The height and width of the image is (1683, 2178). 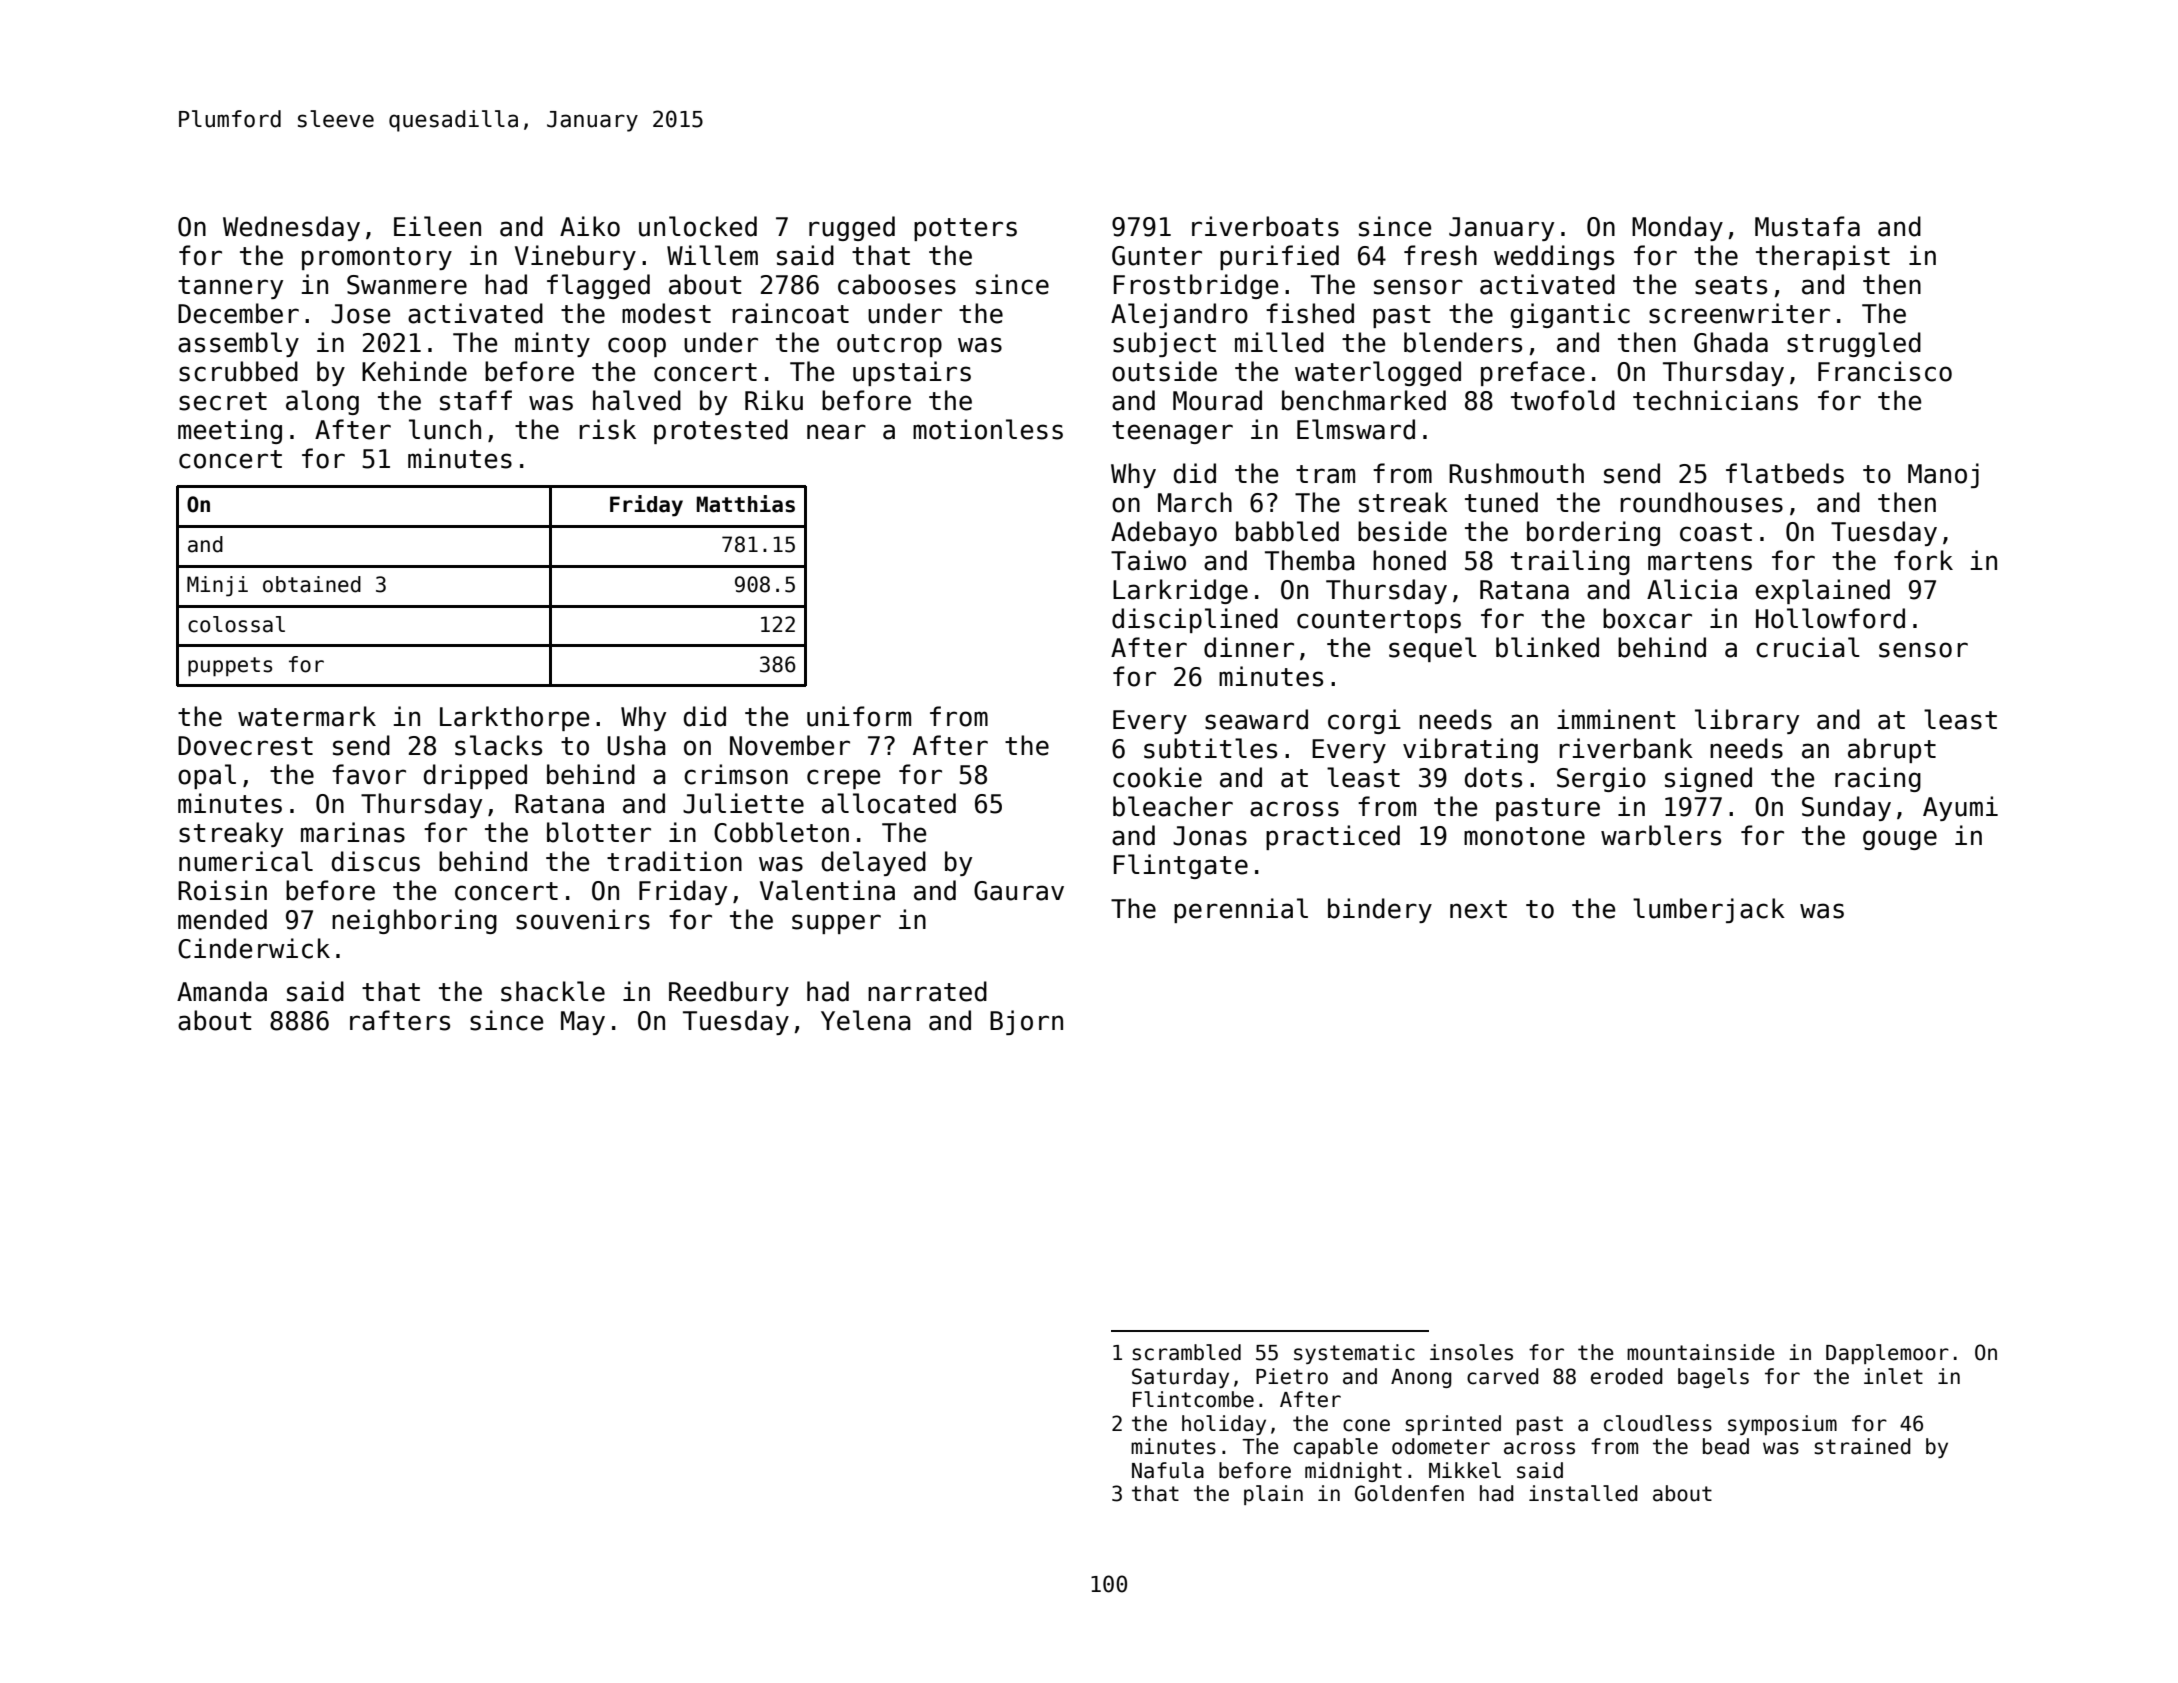 What do you see at coordinates (1256, 719) in the image?
I see `seaward` at bounding box center [1256, 719].
